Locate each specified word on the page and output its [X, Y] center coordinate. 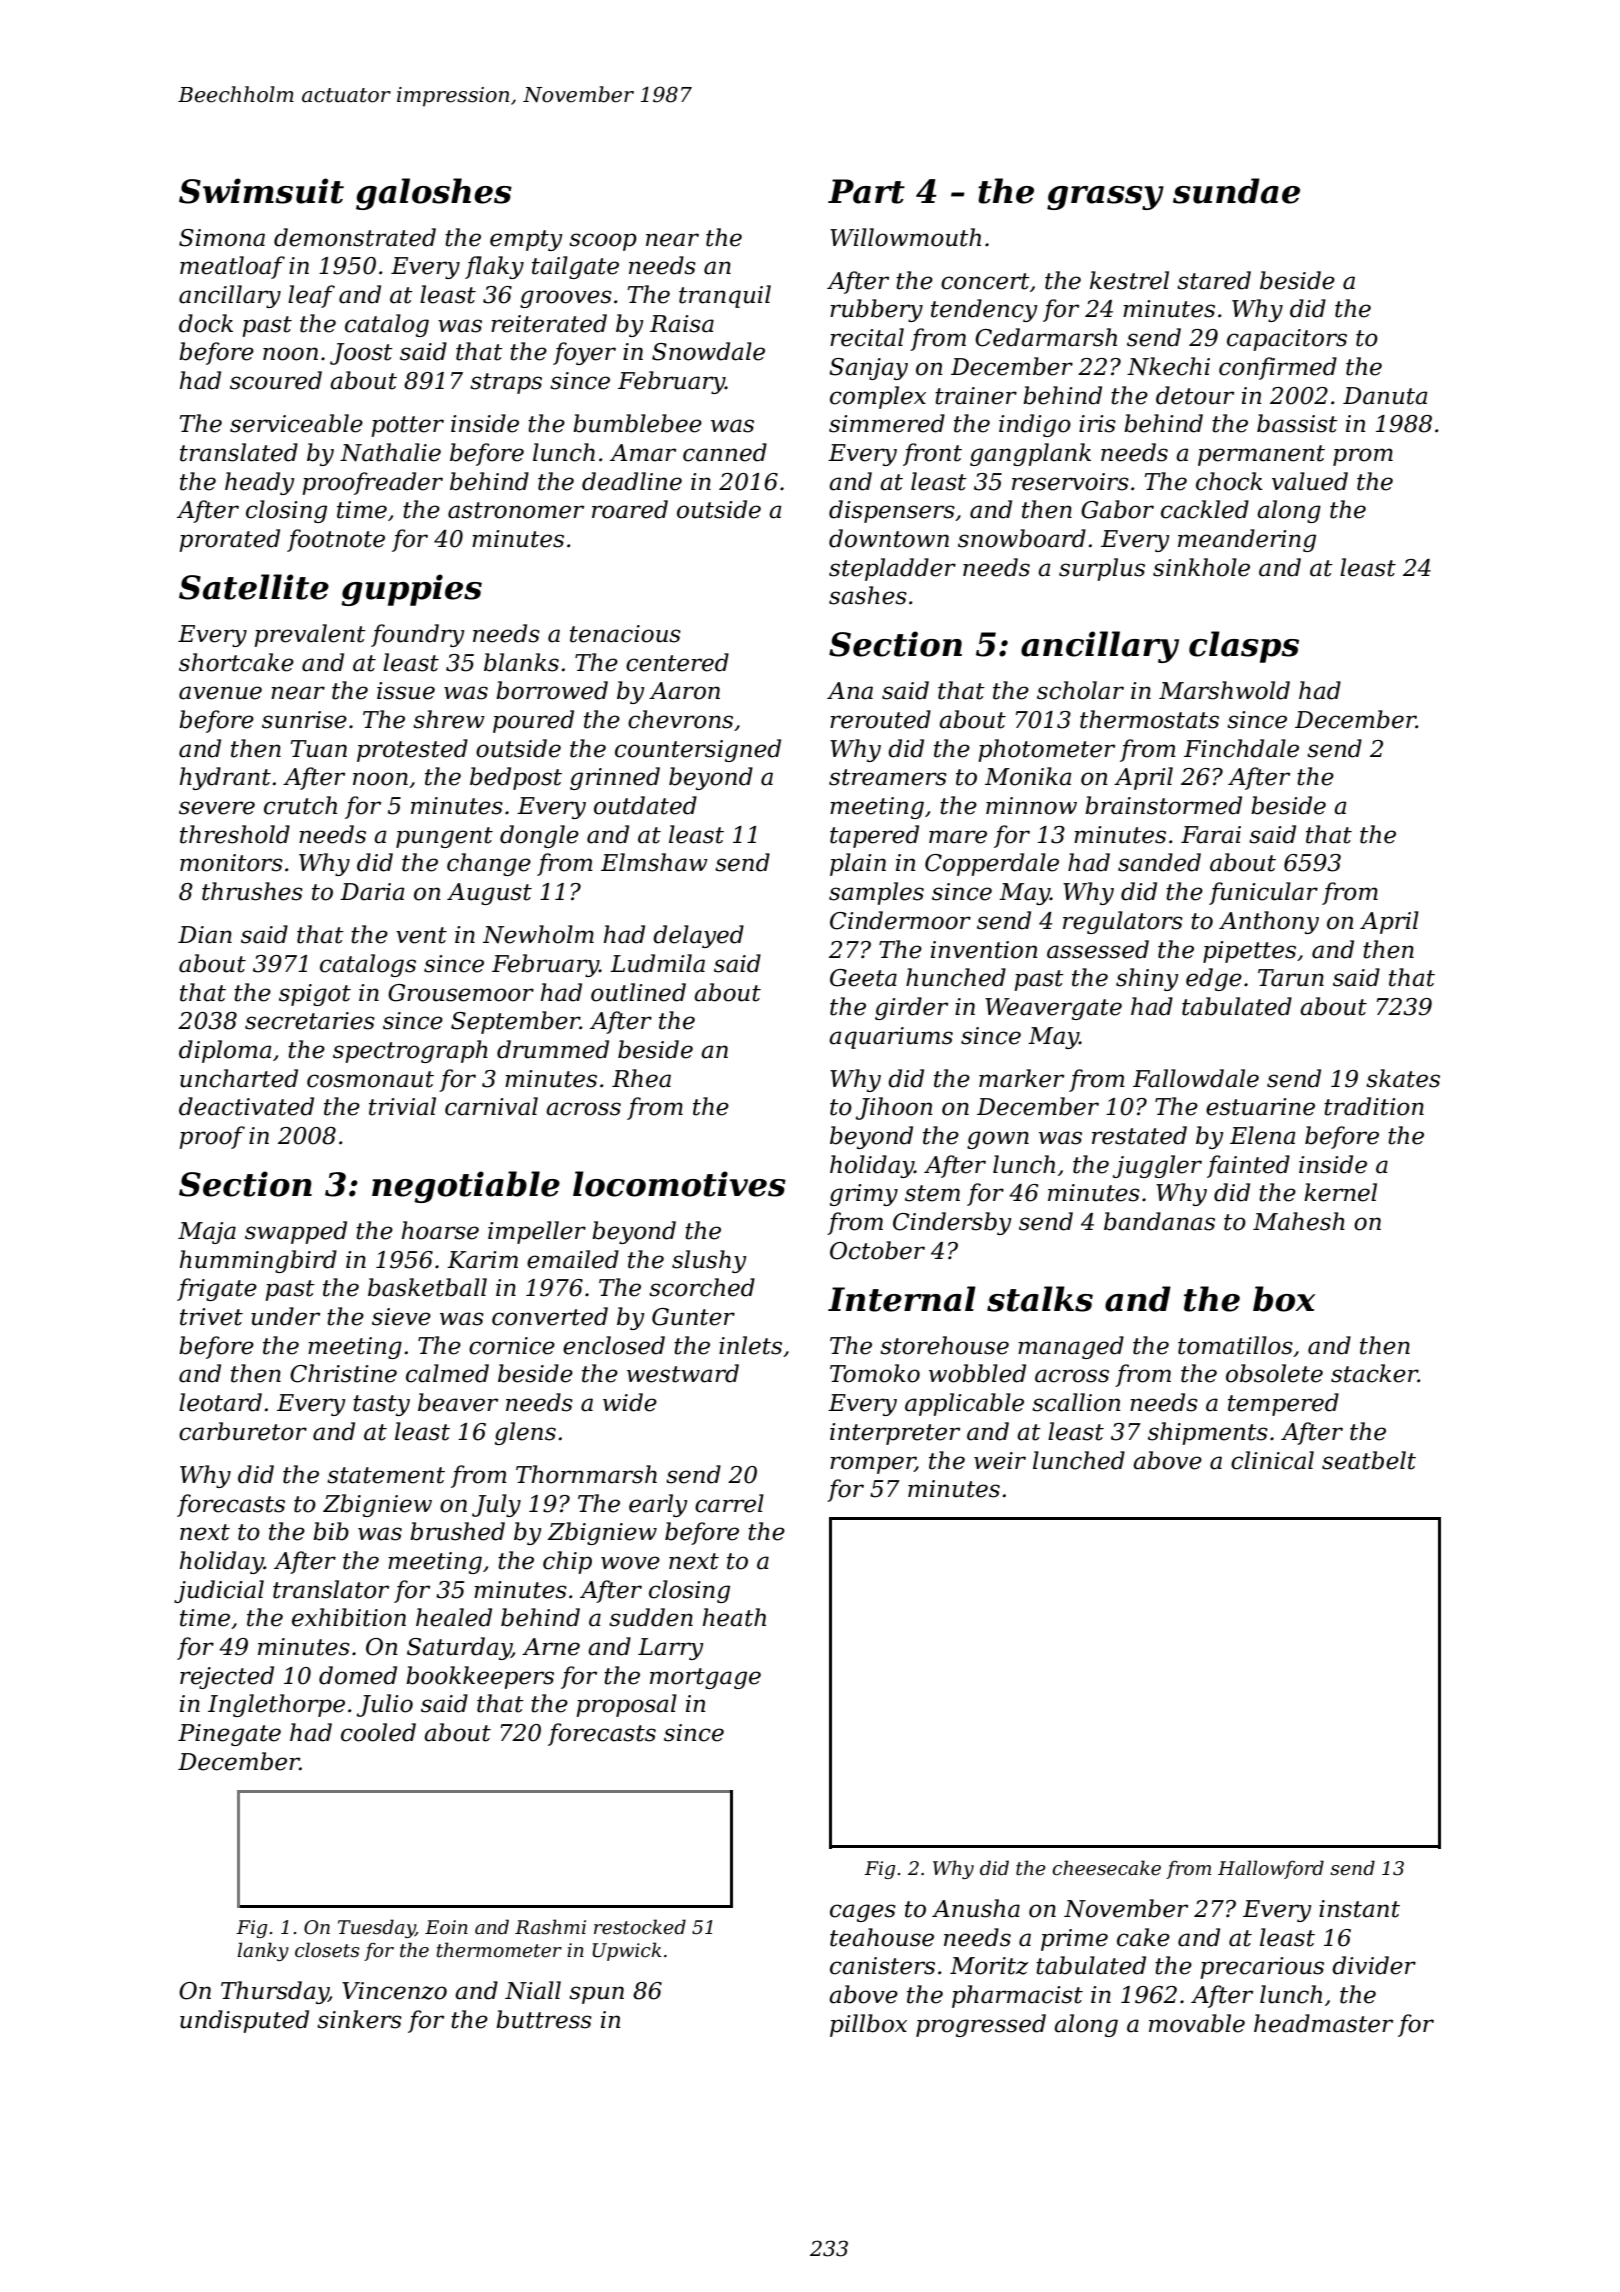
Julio [385, 1705]
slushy [709, 1261]
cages [863, 1913]
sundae [1236, 191]
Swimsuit [261, 191]
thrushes [252, 891]
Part [866, 191]
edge [1214, 979]
